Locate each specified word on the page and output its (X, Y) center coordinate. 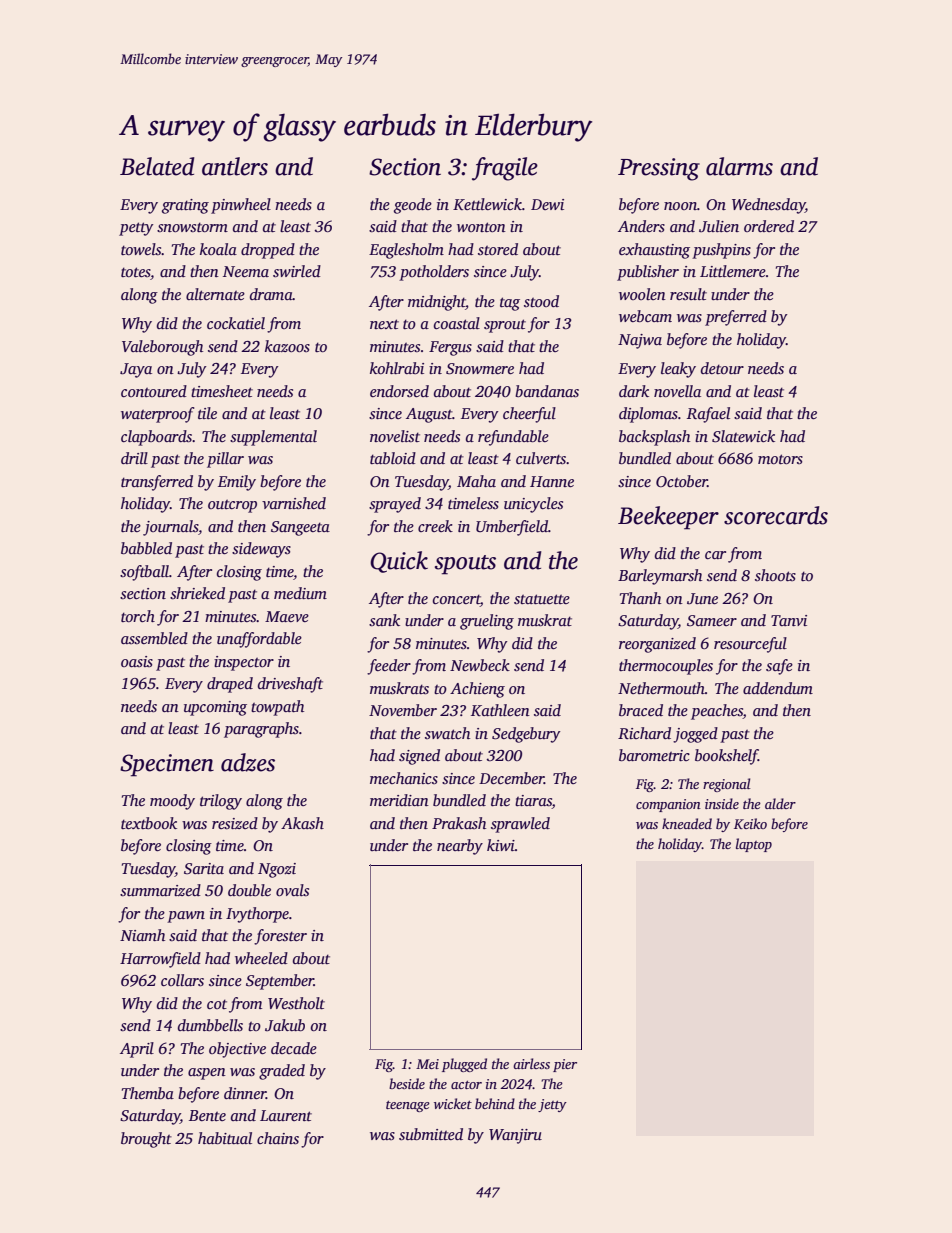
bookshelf (726, 757)
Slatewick (743, 436)
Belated (157, 166)
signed (419, 757)
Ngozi (277, 870)
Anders (641, 226)
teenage (408, 1106)
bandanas (547, 391)
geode (413, 206)
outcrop (232, 506)
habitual (225, 1138)
